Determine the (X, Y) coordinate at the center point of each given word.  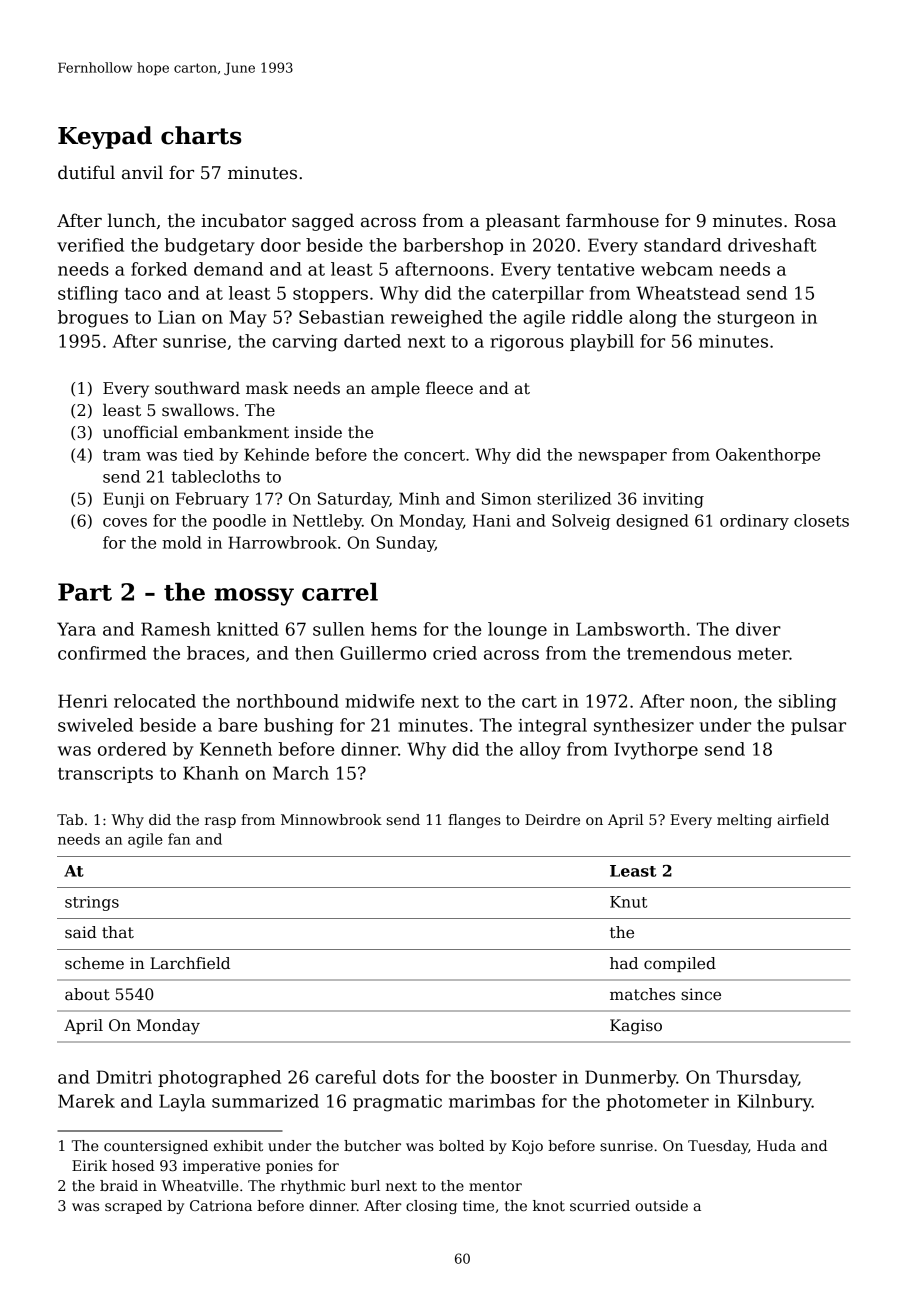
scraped (133, 1207)
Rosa (815, 221)
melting (744, 821)
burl (365, 1185)
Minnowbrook (331, 819)
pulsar (818, 726)
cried (455, 653)
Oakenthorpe (768, 456)
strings (92, 903)
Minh (419, 498)
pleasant (523, 222)
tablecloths (215, 476)
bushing (298, 727)
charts (201, 135)
